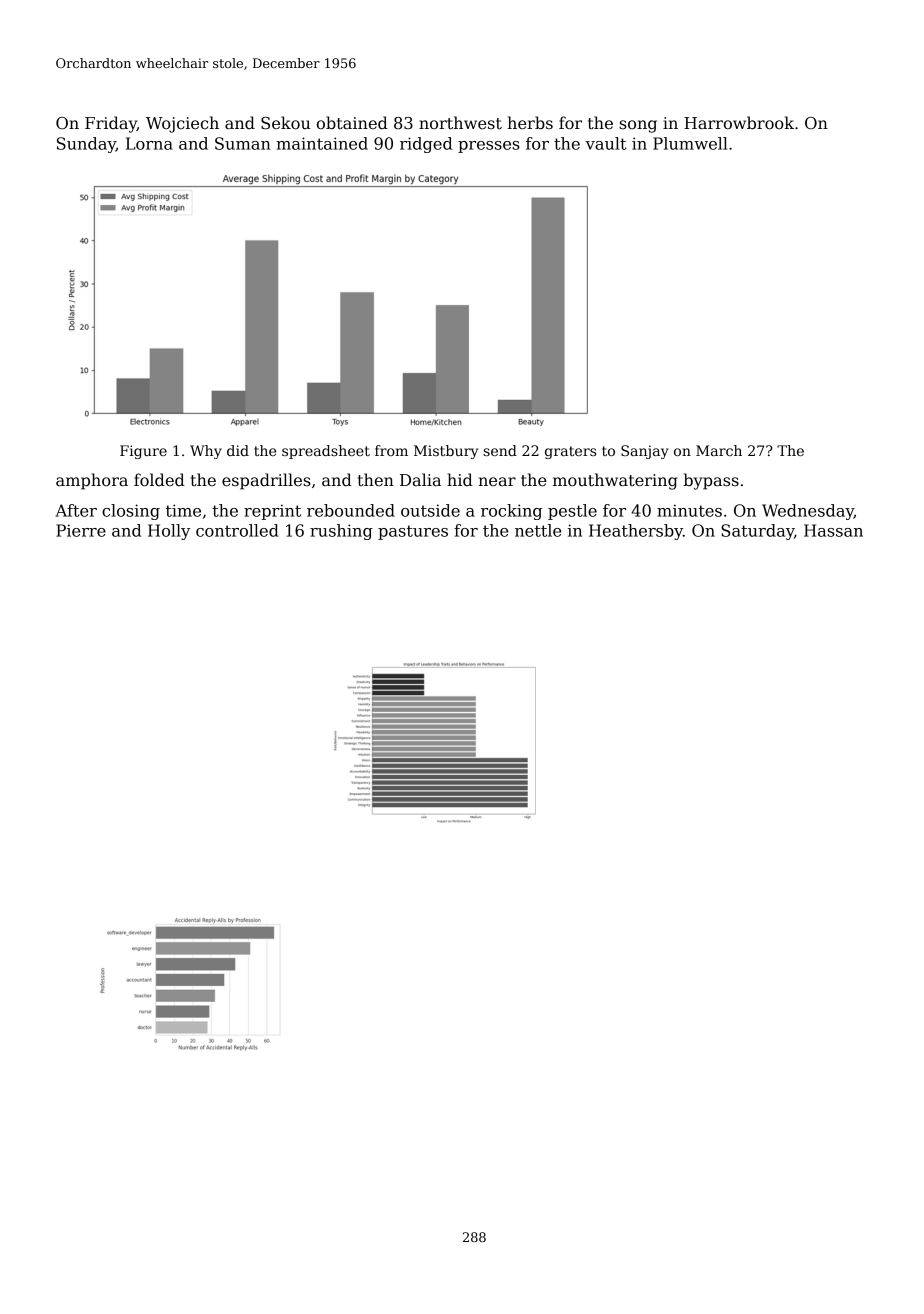 Image resolution: width=924 pixels, height=1314 pixels. I want to click on northwest, so click(460, 123).
